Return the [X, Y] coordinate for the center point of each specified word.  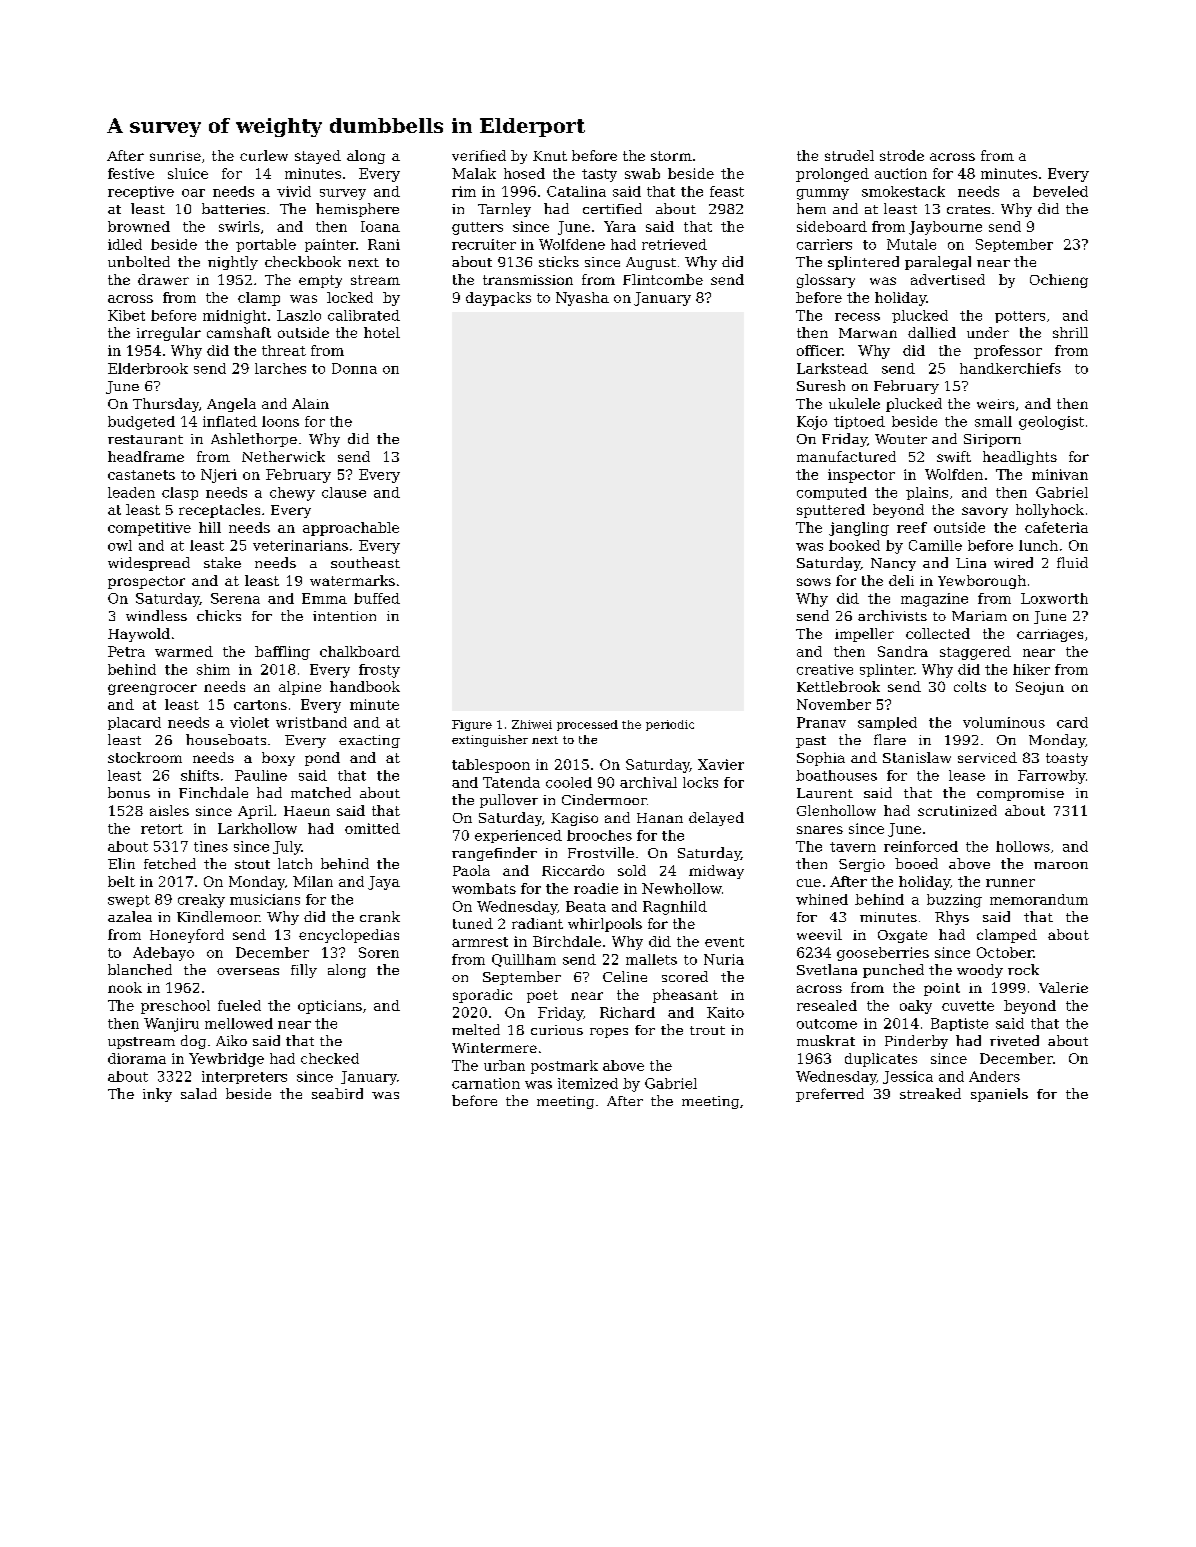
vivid [294, 191]
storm [671, 156]
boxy [278, 759]
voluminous [1004, 722]
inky [157, 1095]
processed [587, 725]
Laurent [825, 793]
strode [902, 155]
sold [632, 870]
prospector [146, 582]
